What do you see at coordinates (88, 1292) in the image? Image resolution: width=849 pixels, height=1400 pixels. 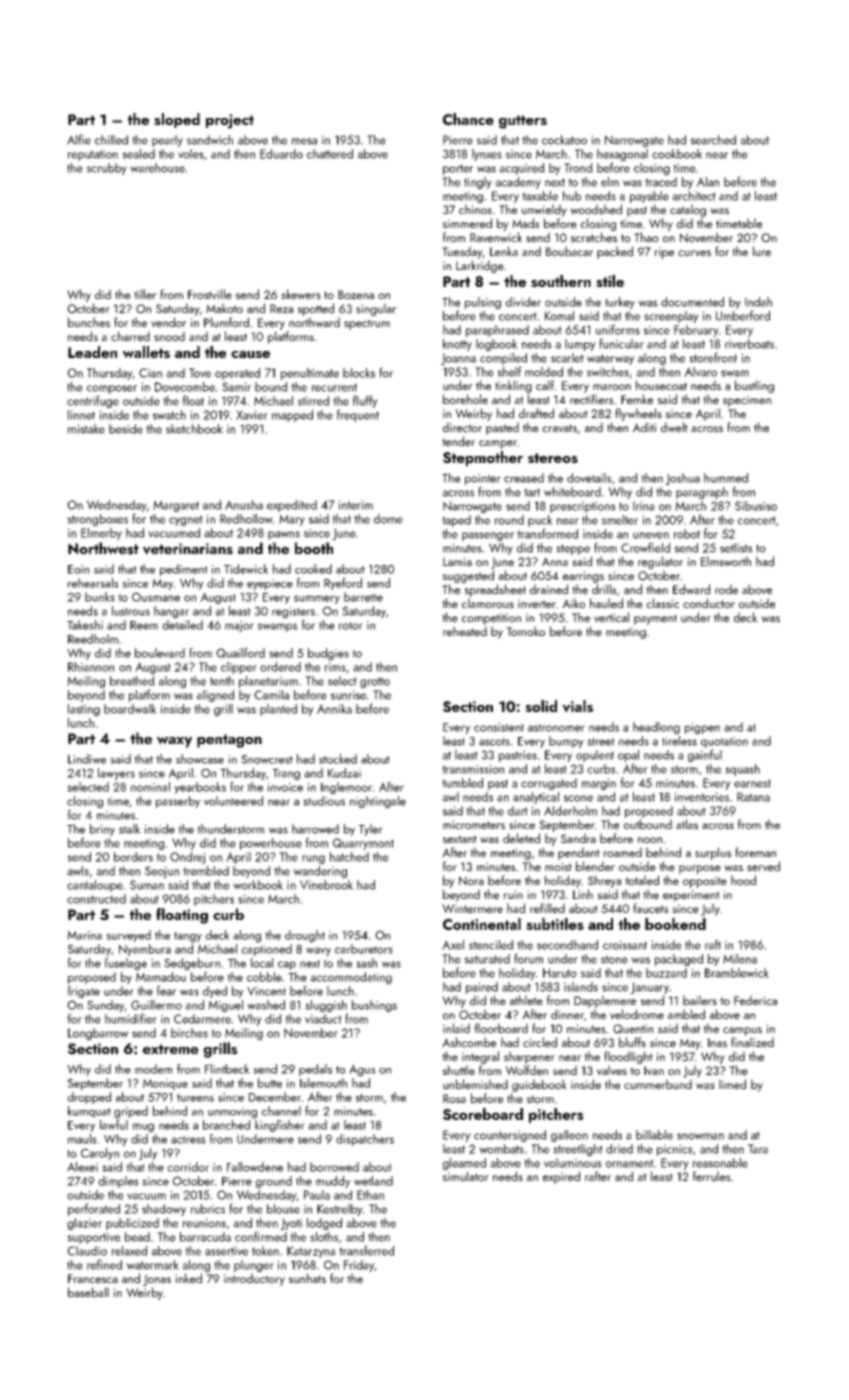 I see `baseball` at bounding box center [88, 1292].
